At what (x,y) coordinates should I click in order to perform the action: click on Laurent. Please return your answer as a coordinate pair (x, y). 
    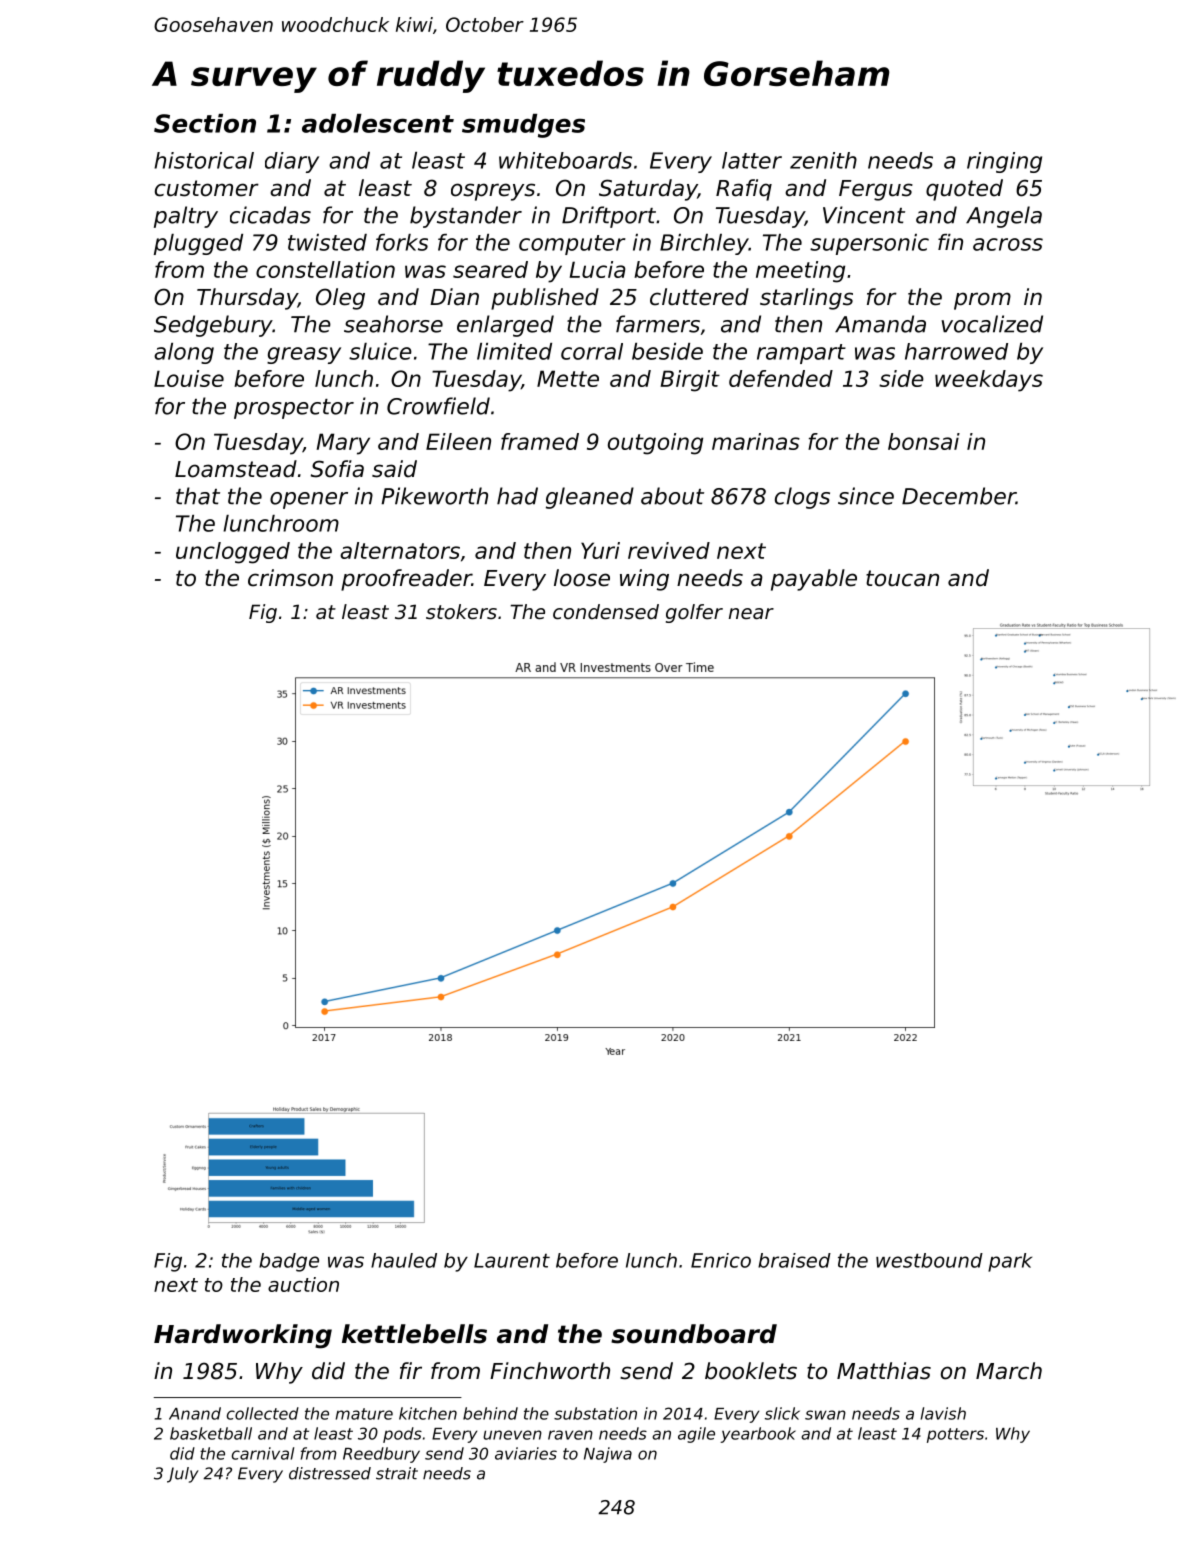
    Looking at the image, I should click on (512, 1260).
